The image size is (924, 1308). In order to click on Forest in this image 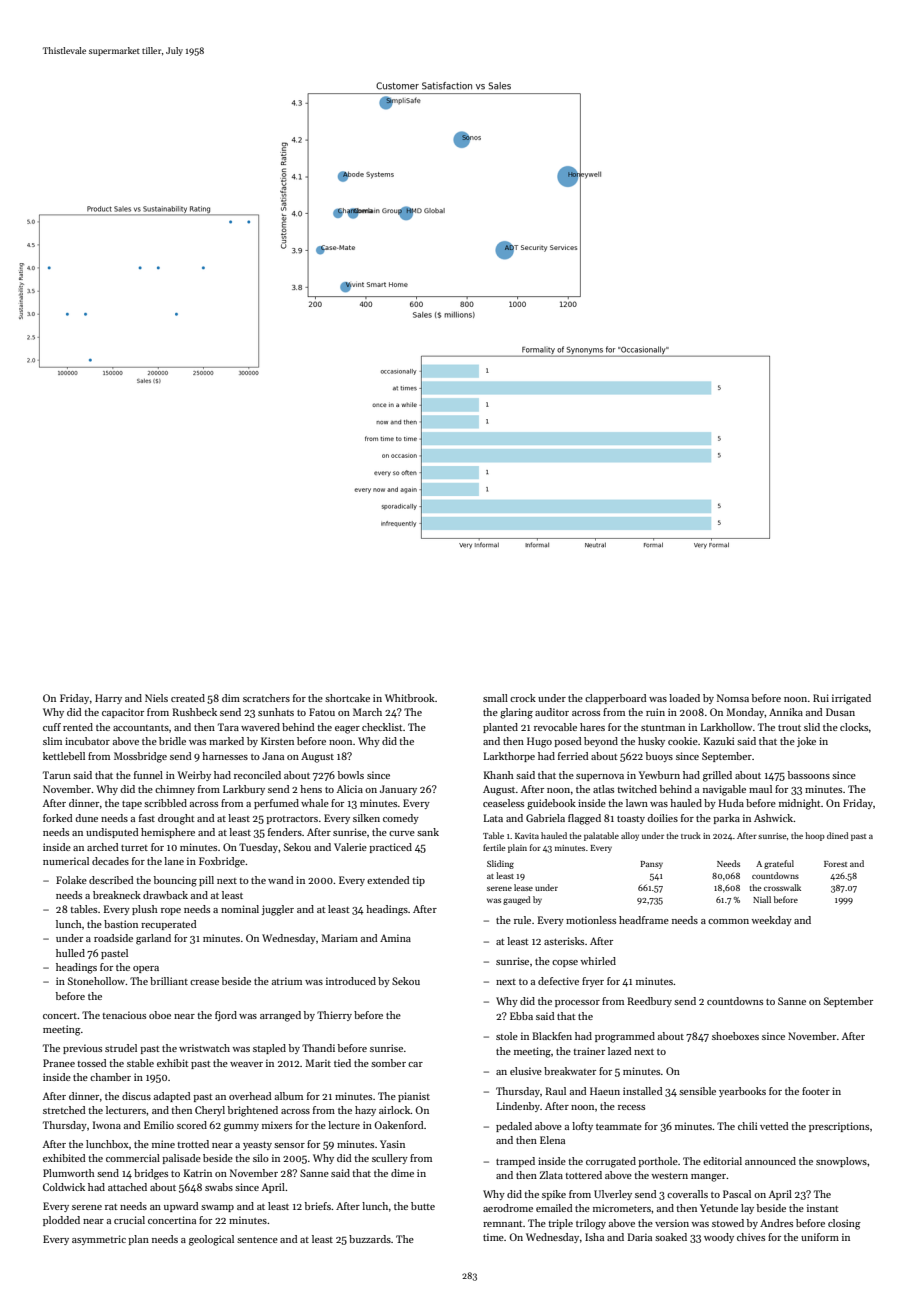, I will do `click(835, 864)`.
